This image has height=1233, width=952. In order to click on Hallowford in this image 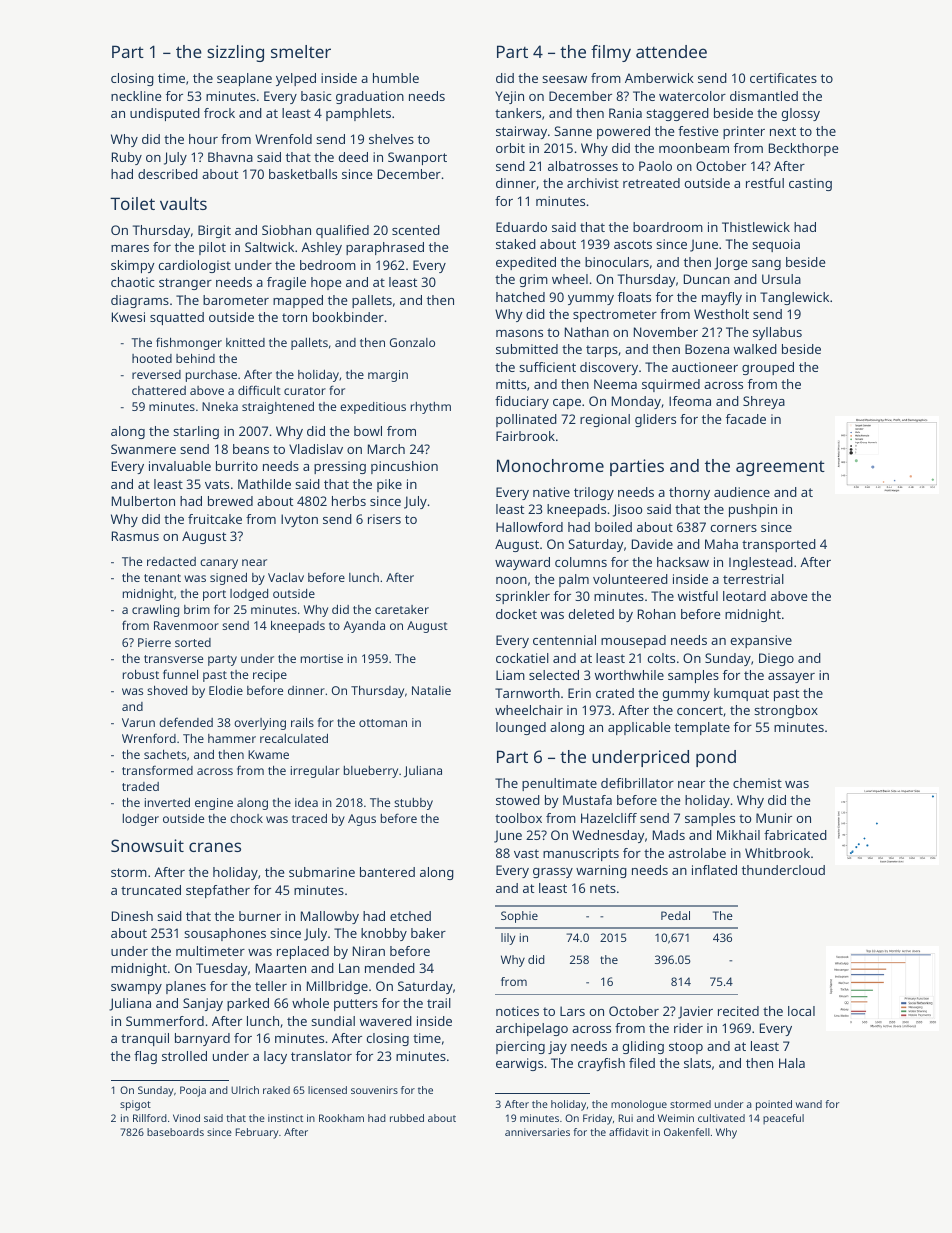, I will do `click(529, 527)`.
